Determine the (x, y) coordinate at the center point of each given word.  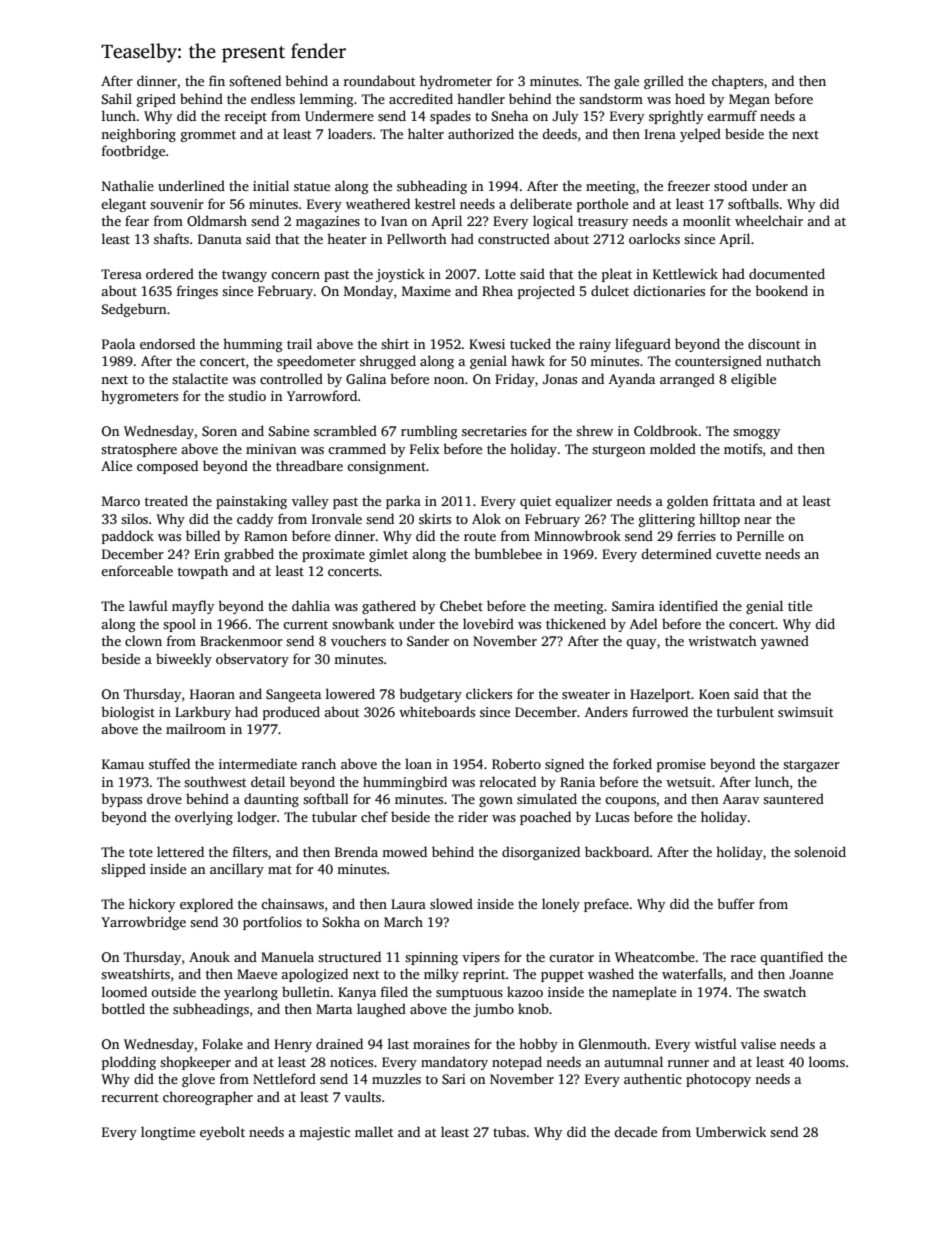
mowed (404, 851)
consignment (386, 467)
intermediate (258, 763)
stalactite (200, 378)
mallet (374, 1131)
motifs (743, 448)
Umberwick (731, 1131)
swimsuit (805, 712)
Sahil (117, 98)
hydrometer (456, 82)
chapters (737, 82)
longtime (168, 1133)
